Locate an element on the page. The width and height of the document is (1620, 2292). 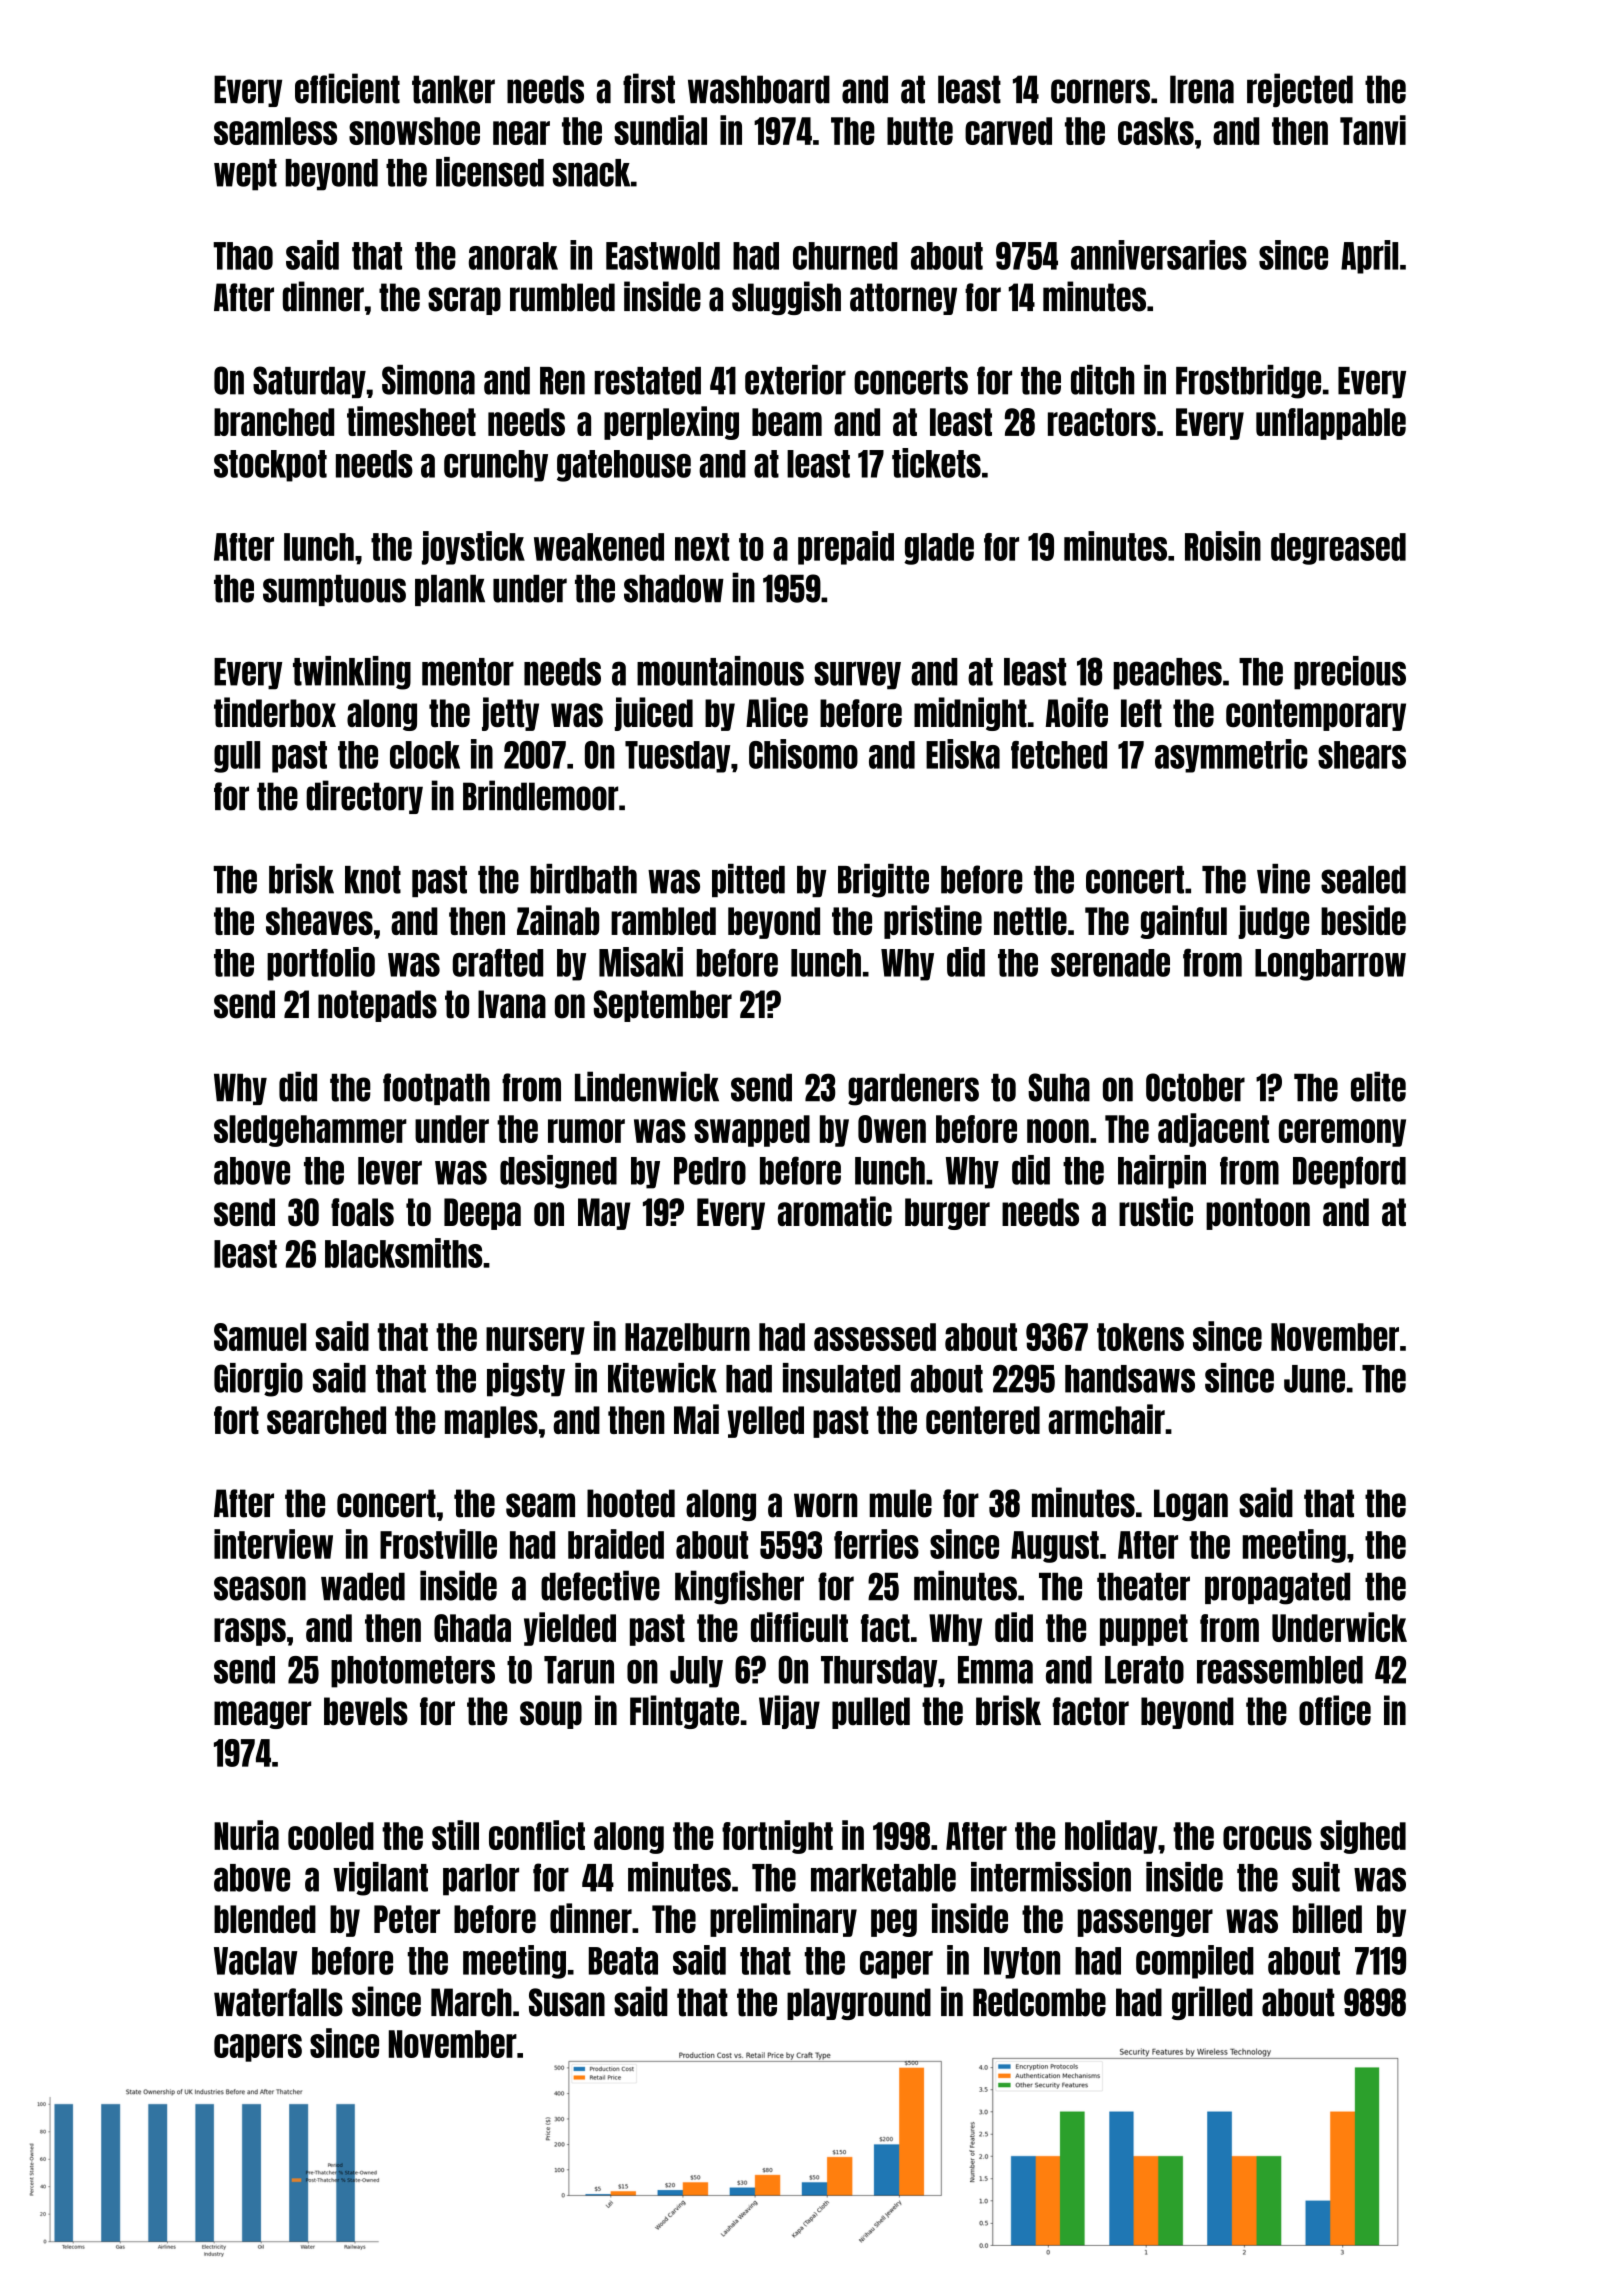
theater is located at coordinates (1143, 1587).
